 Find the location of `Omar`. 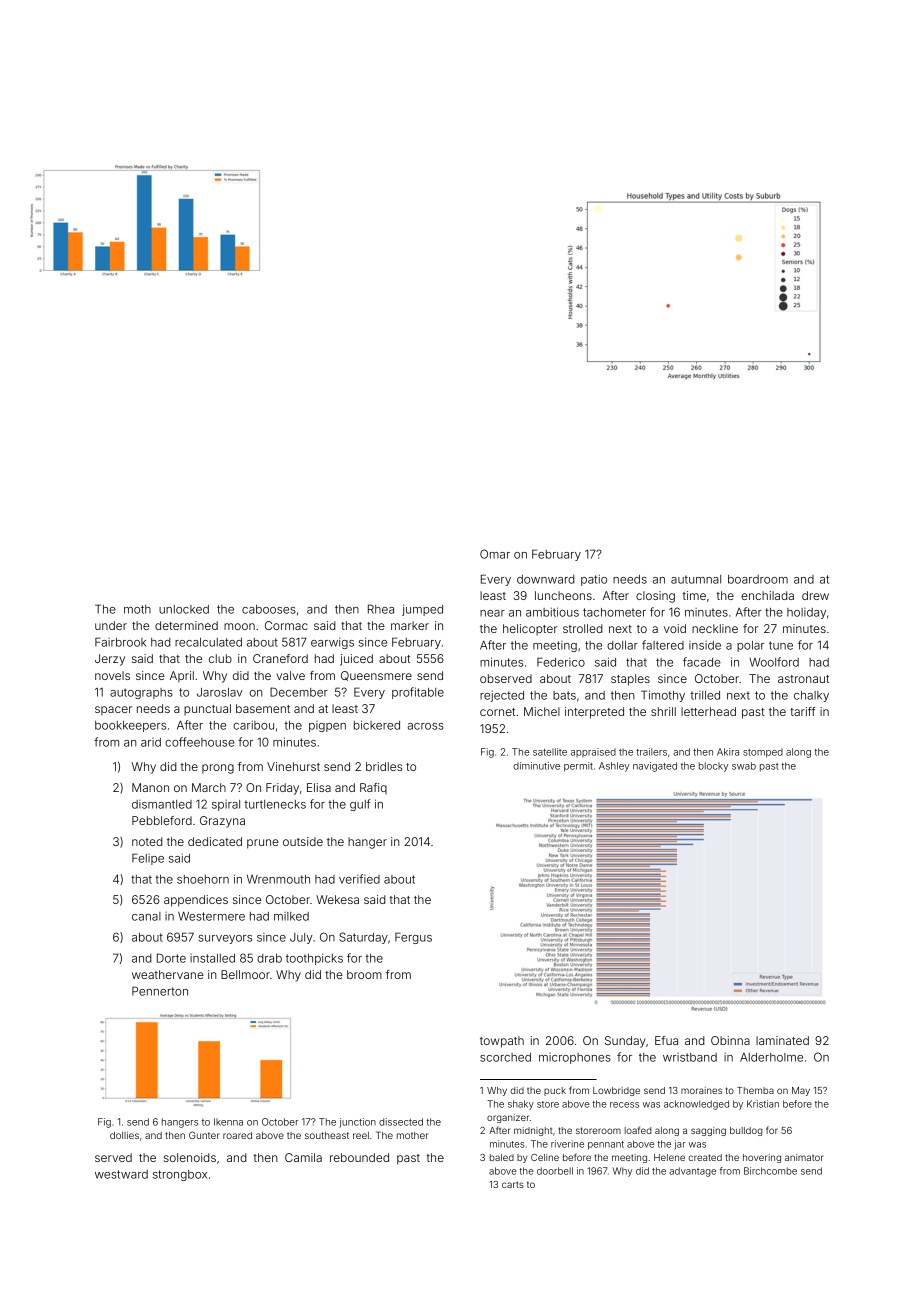

Omar is located at coordinates (495, 554).
